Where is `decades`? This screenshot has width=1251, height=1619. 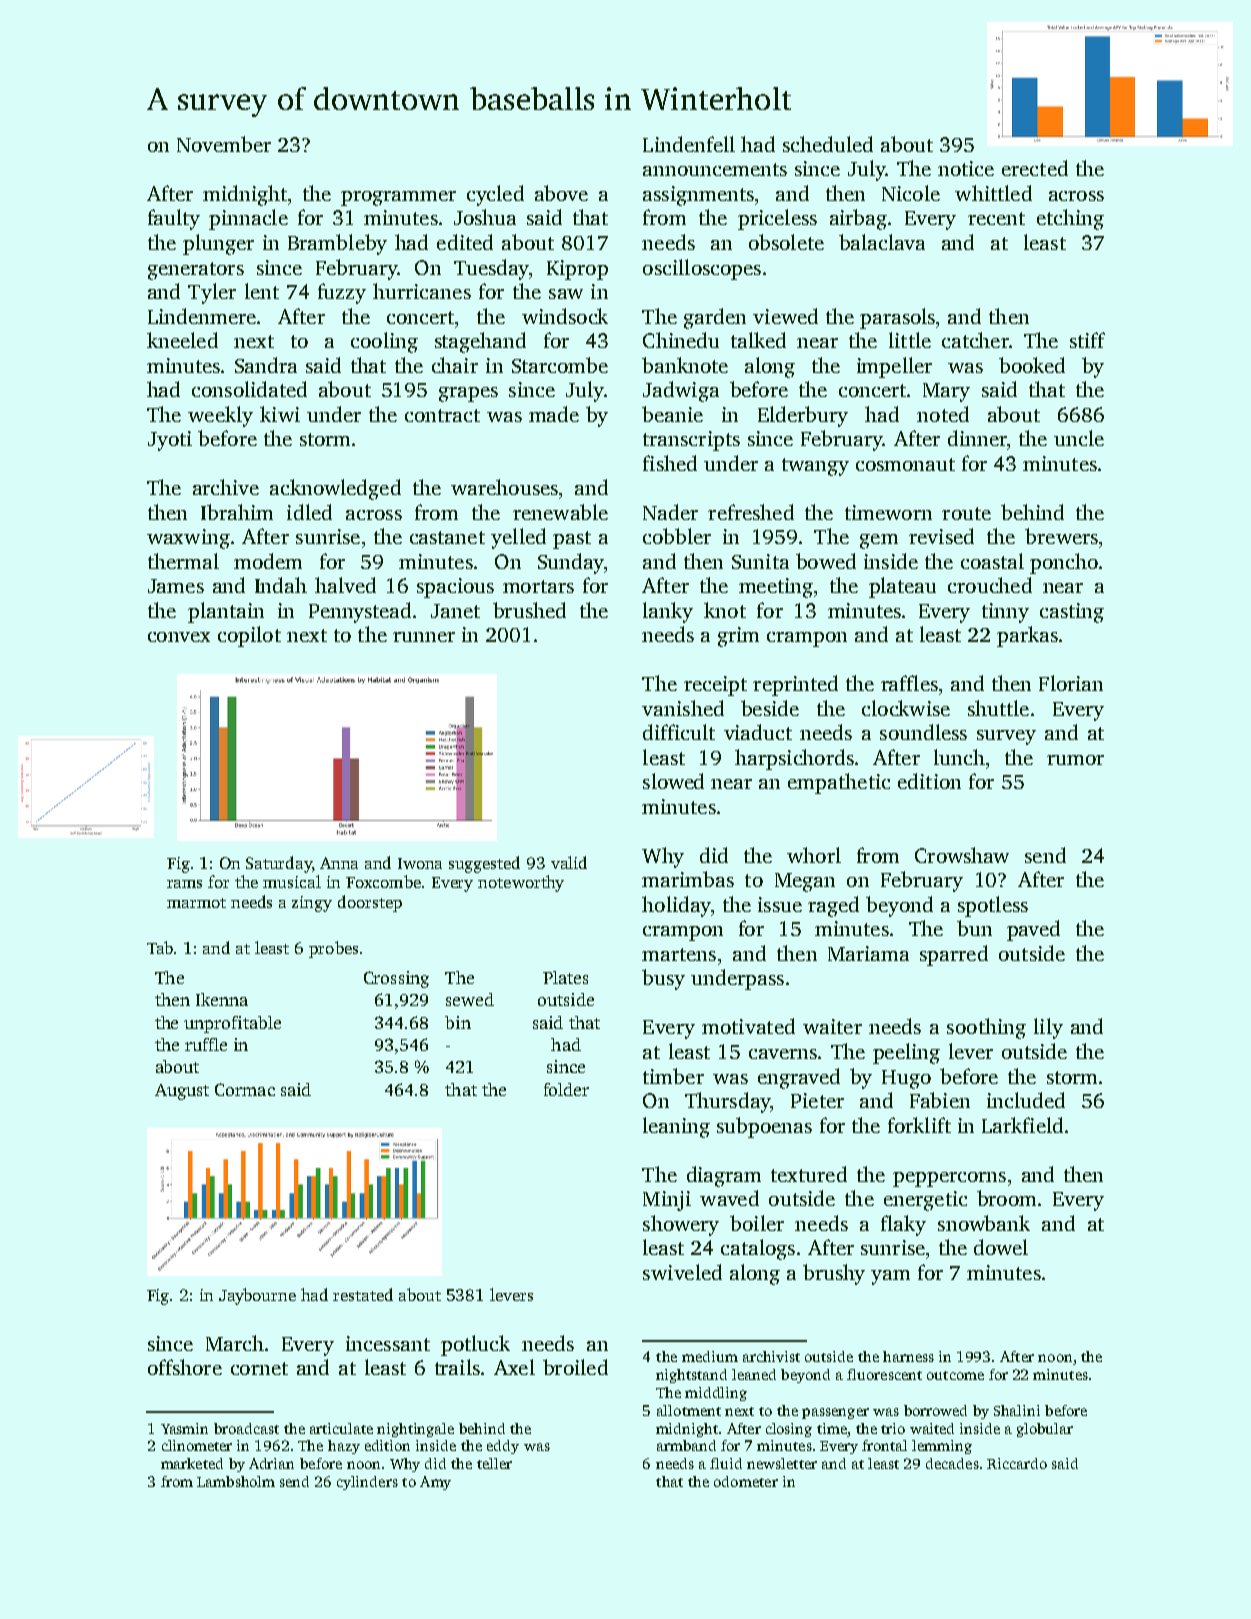
decades is located at coordinates (952, 1463).
